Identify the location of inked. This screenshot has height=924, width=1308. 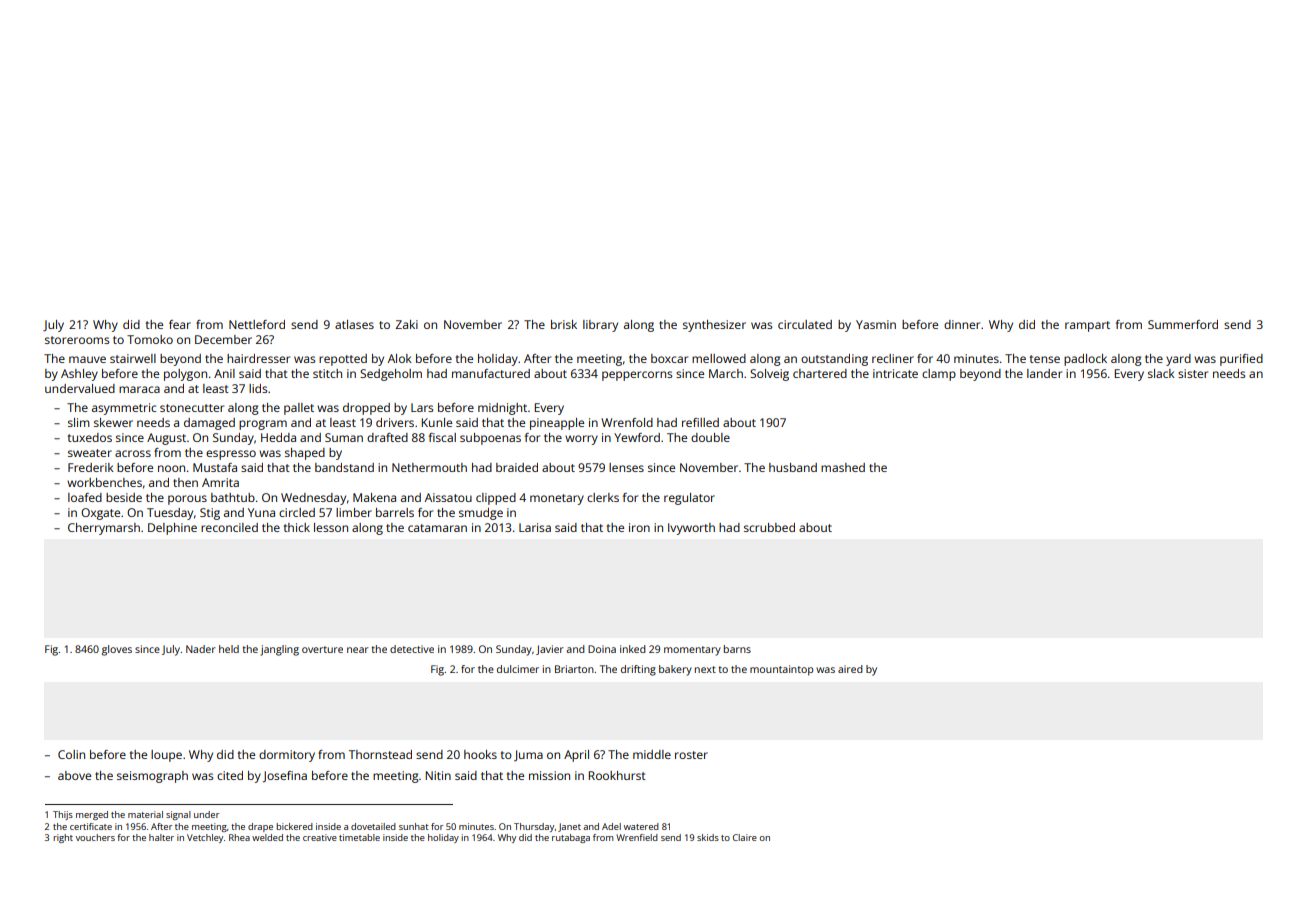
(633, 649).
